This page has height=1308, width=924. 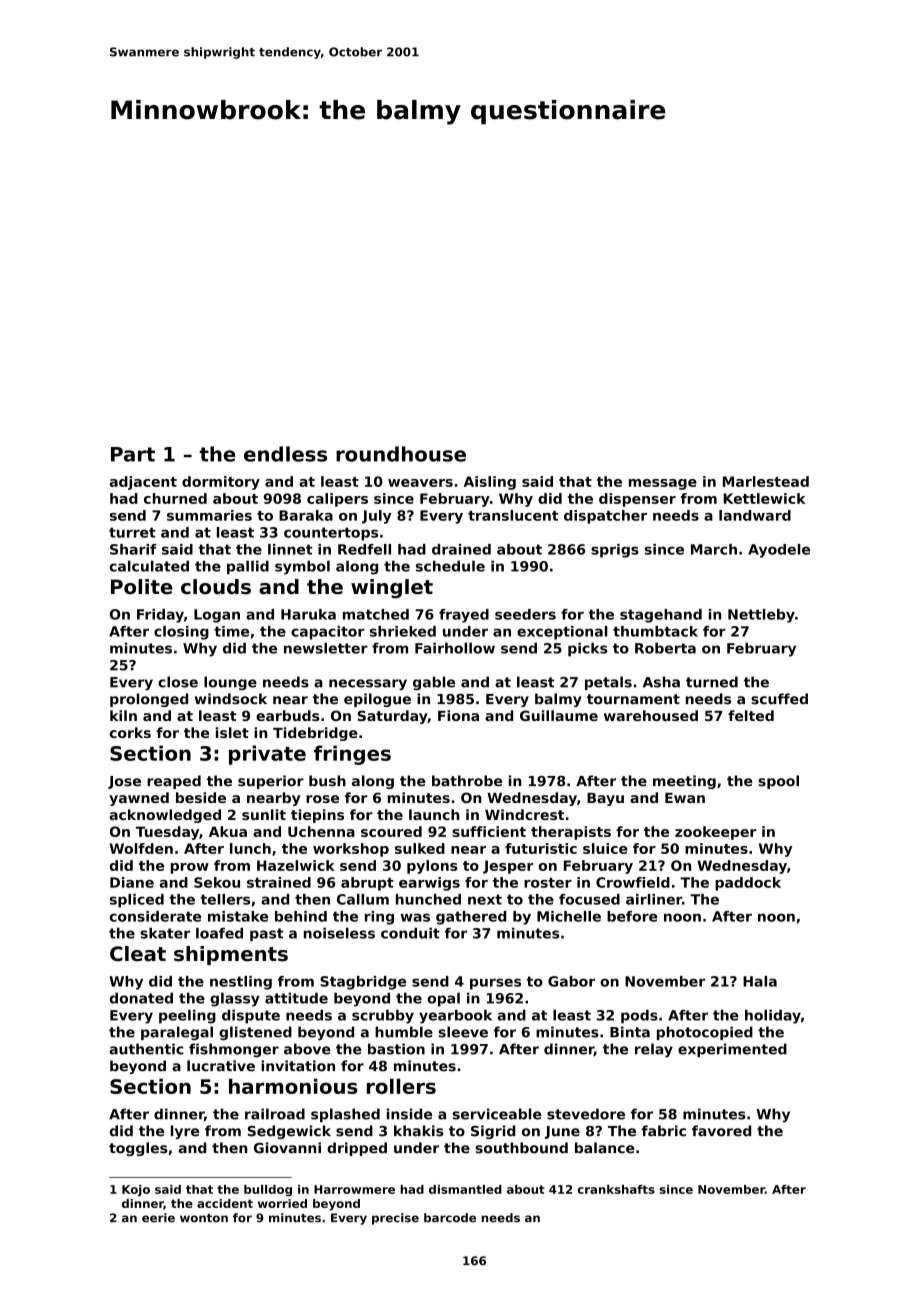 What do you see at coordinates (133, 454) in the page?
I see `Part` at bounding box center [133, 454].
